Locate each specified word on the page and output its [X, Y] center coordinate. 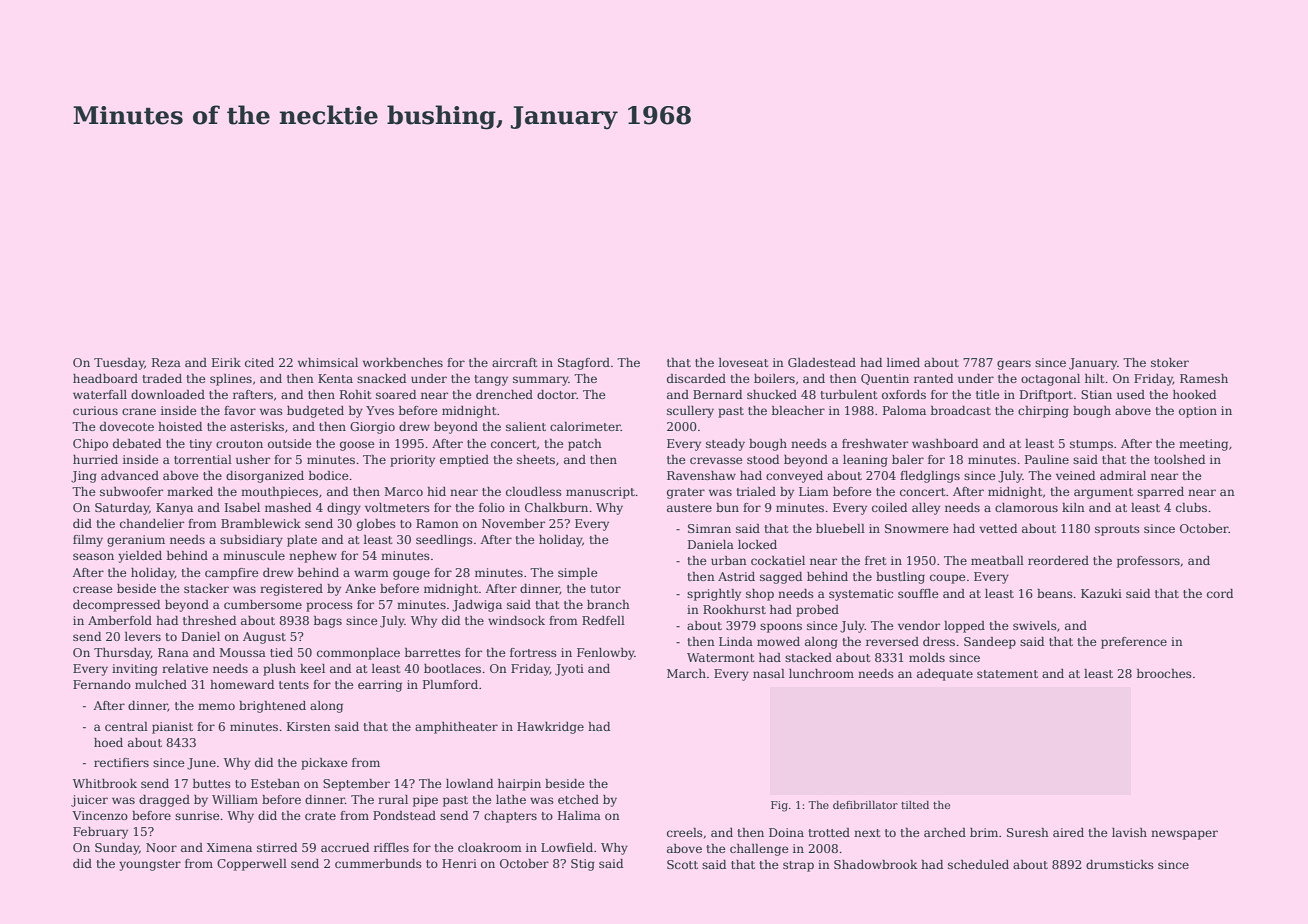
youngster [150, 865]
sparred [1160, 493]
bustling [900, 578]
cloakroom [490, 847]
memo [216, 706]
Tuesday [119, 364]
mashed [288, 507]
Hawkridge [550, 728]
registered [291, 590]
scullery [690, 412]
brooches [1164, 673]
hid [436, 491]
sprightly [714, 595]
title [988, 394]
